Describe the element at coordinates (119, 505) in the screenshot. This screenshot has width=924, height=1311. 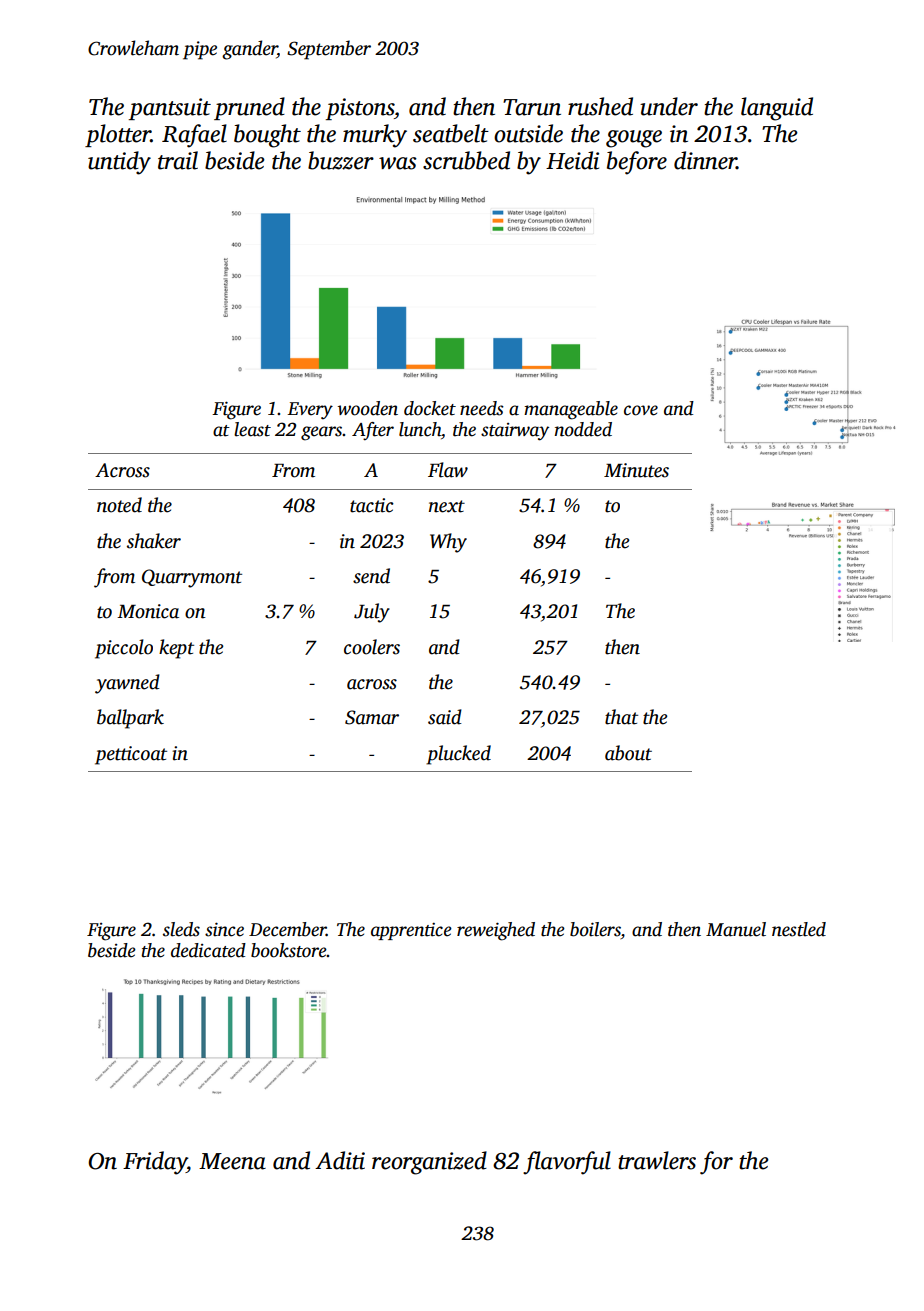
I see `noted` at that location.
